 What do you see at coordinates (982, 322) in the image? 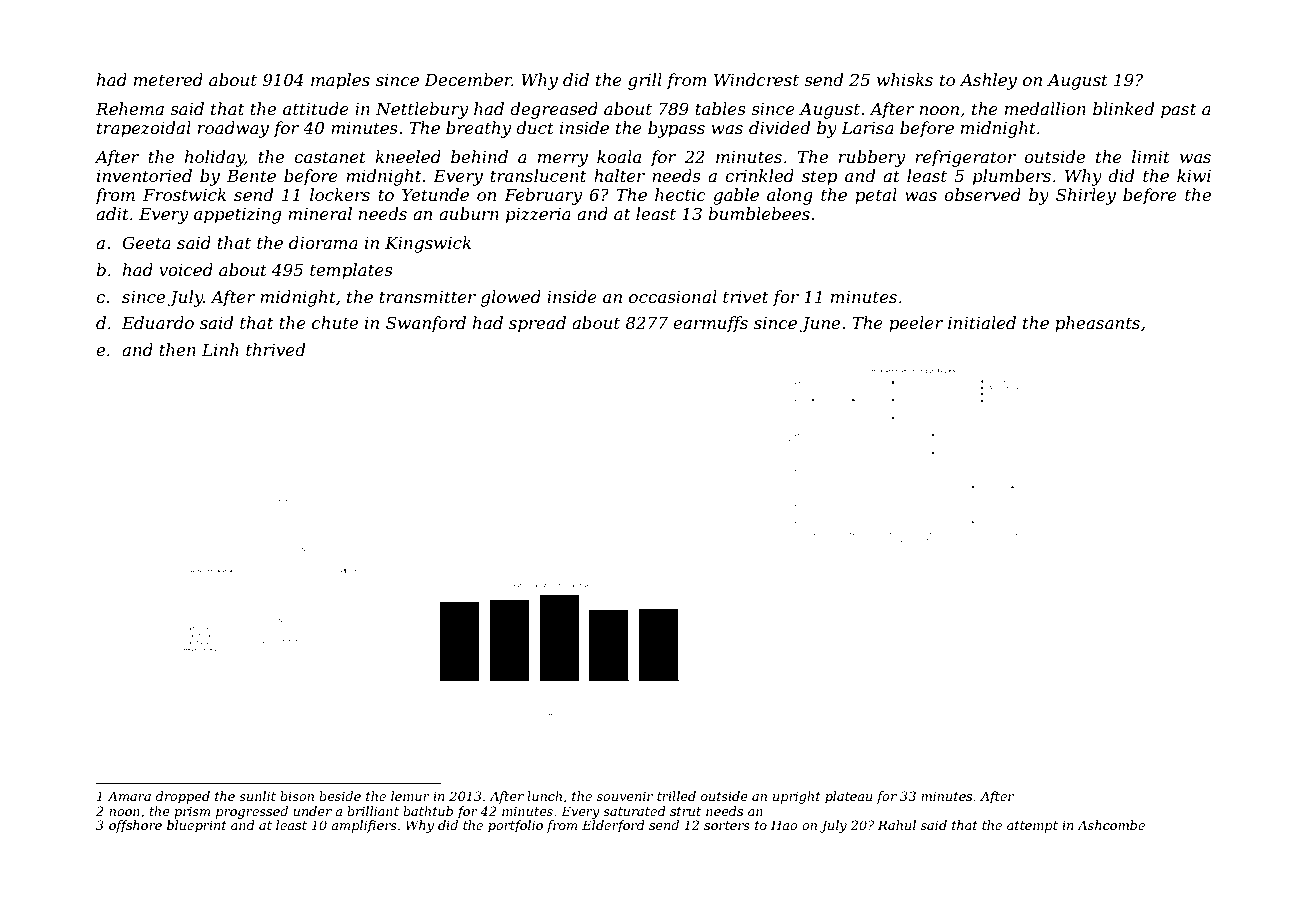
I see `initialed` at bounding box center [982, 322].
